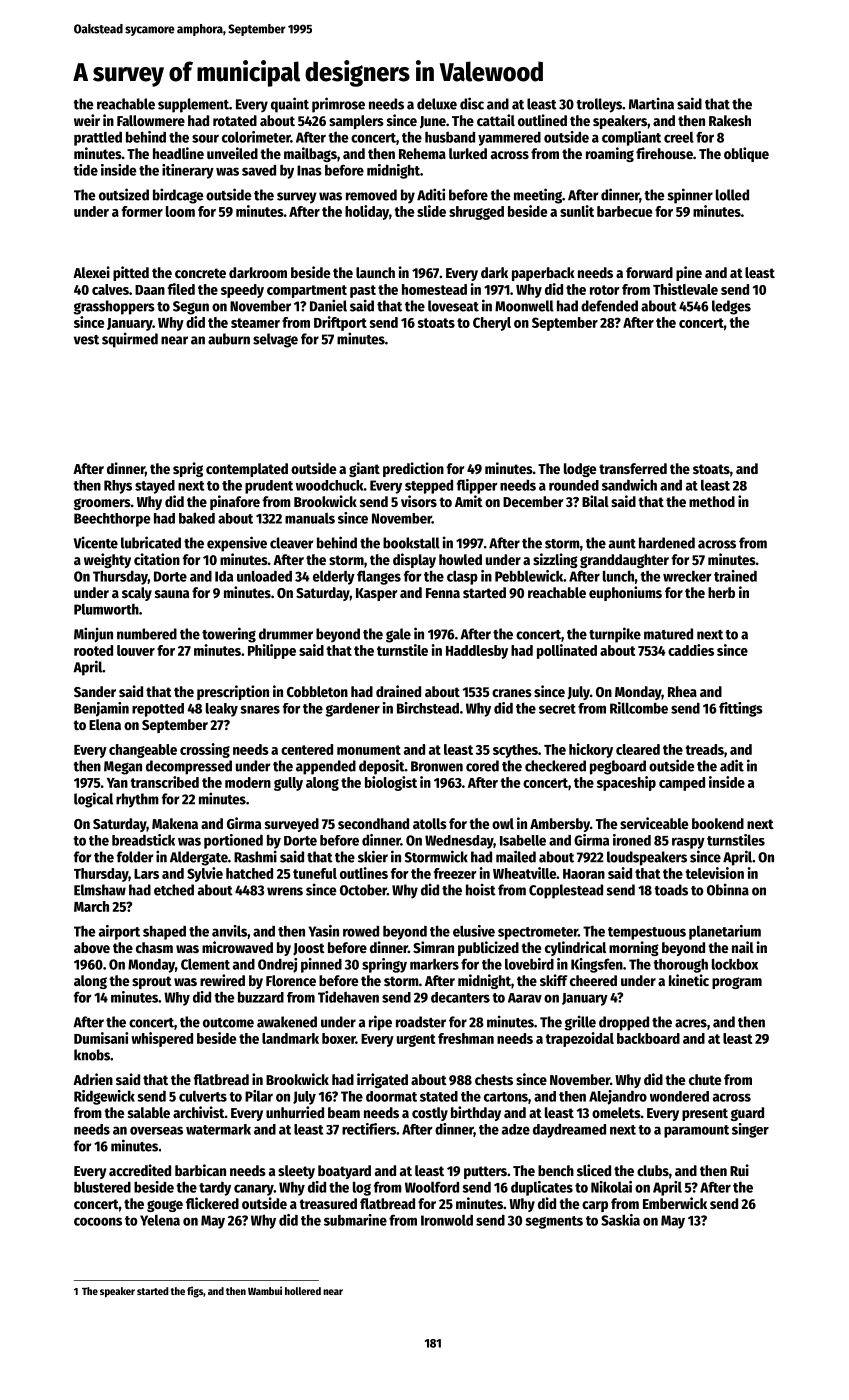 Image resolution: width=849 pixels, height=1400 pixels. What do you see at coordinates (124, 194) in the screenshot?
I see `outsized` at bounding box center [124, 194].
